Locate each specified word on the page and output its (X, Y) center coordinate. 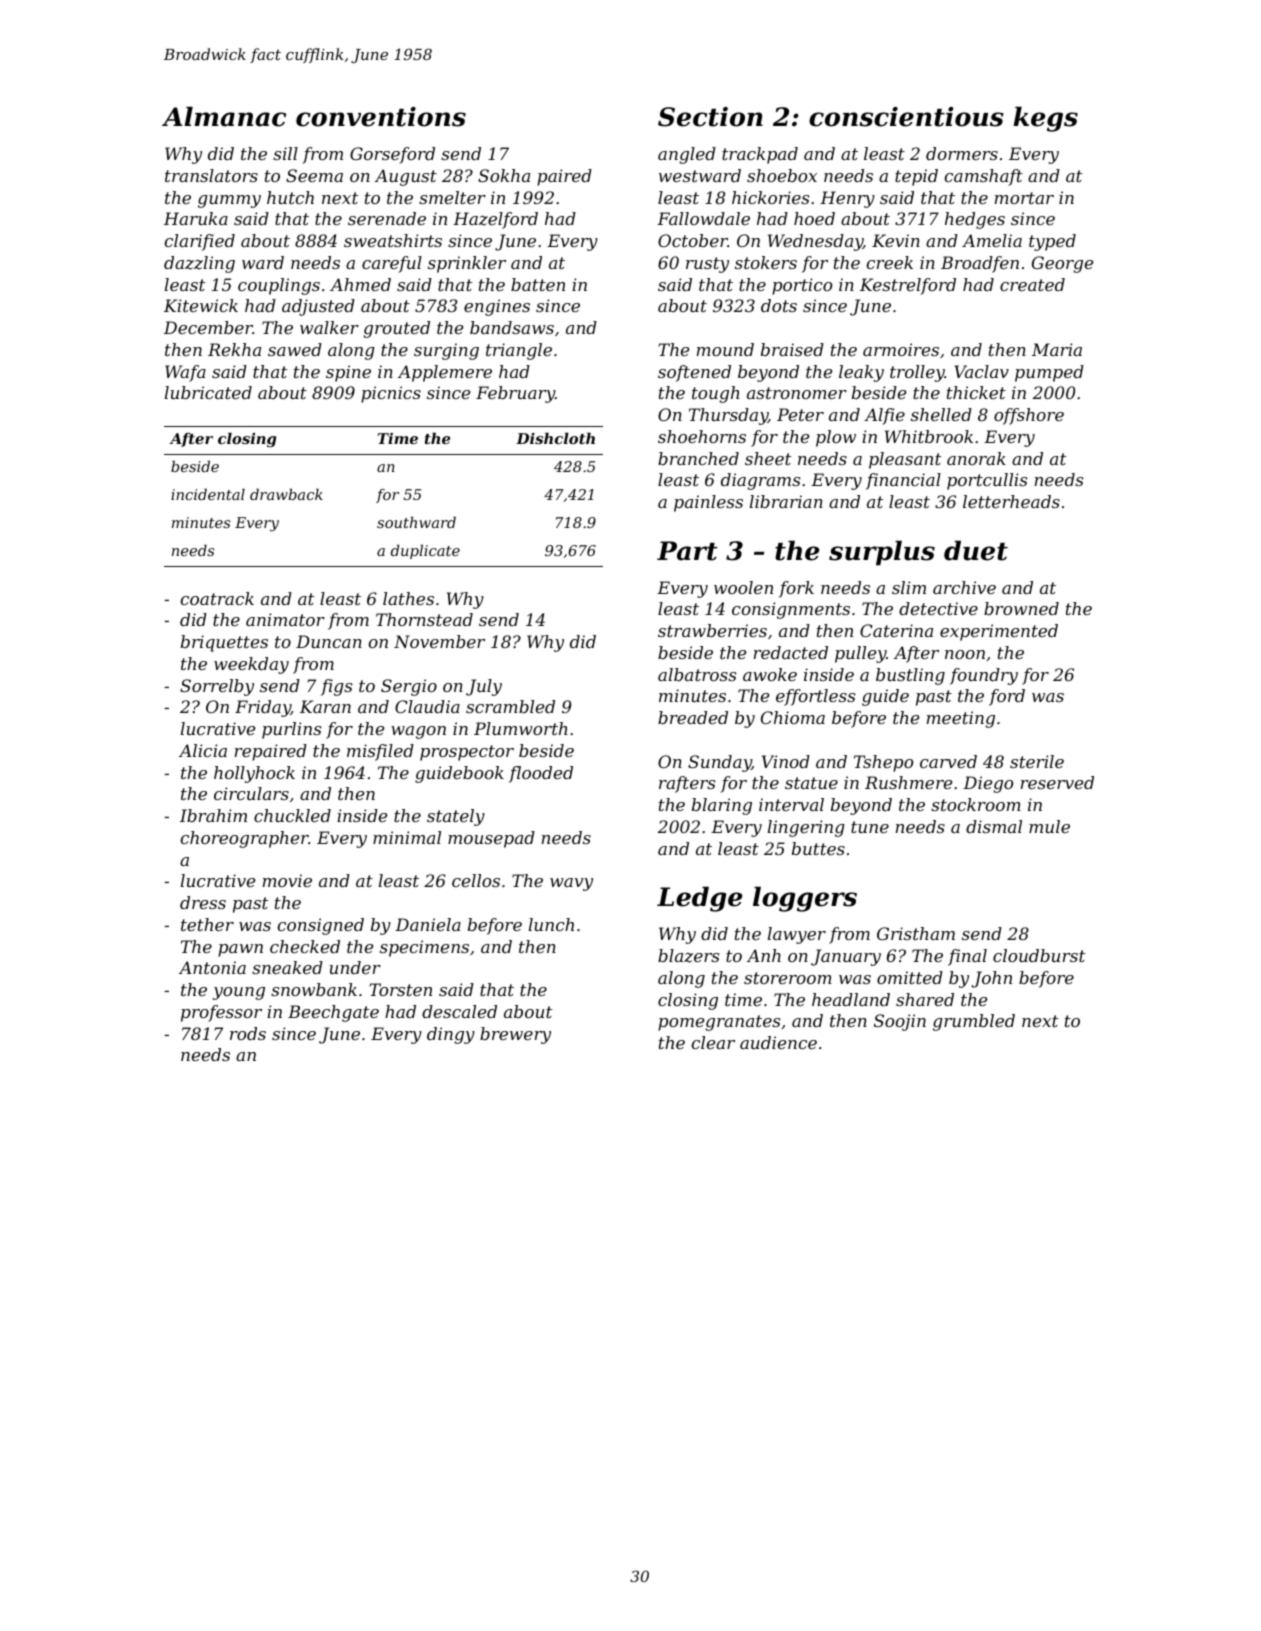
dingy (451, 1035)
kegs (1045, 119)
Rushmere (908, 782)
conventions (381, 117)
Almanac (224, 117)
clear (713, 1042)
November (439, 641)
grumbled (974, 1022)
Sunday (719, 763)
